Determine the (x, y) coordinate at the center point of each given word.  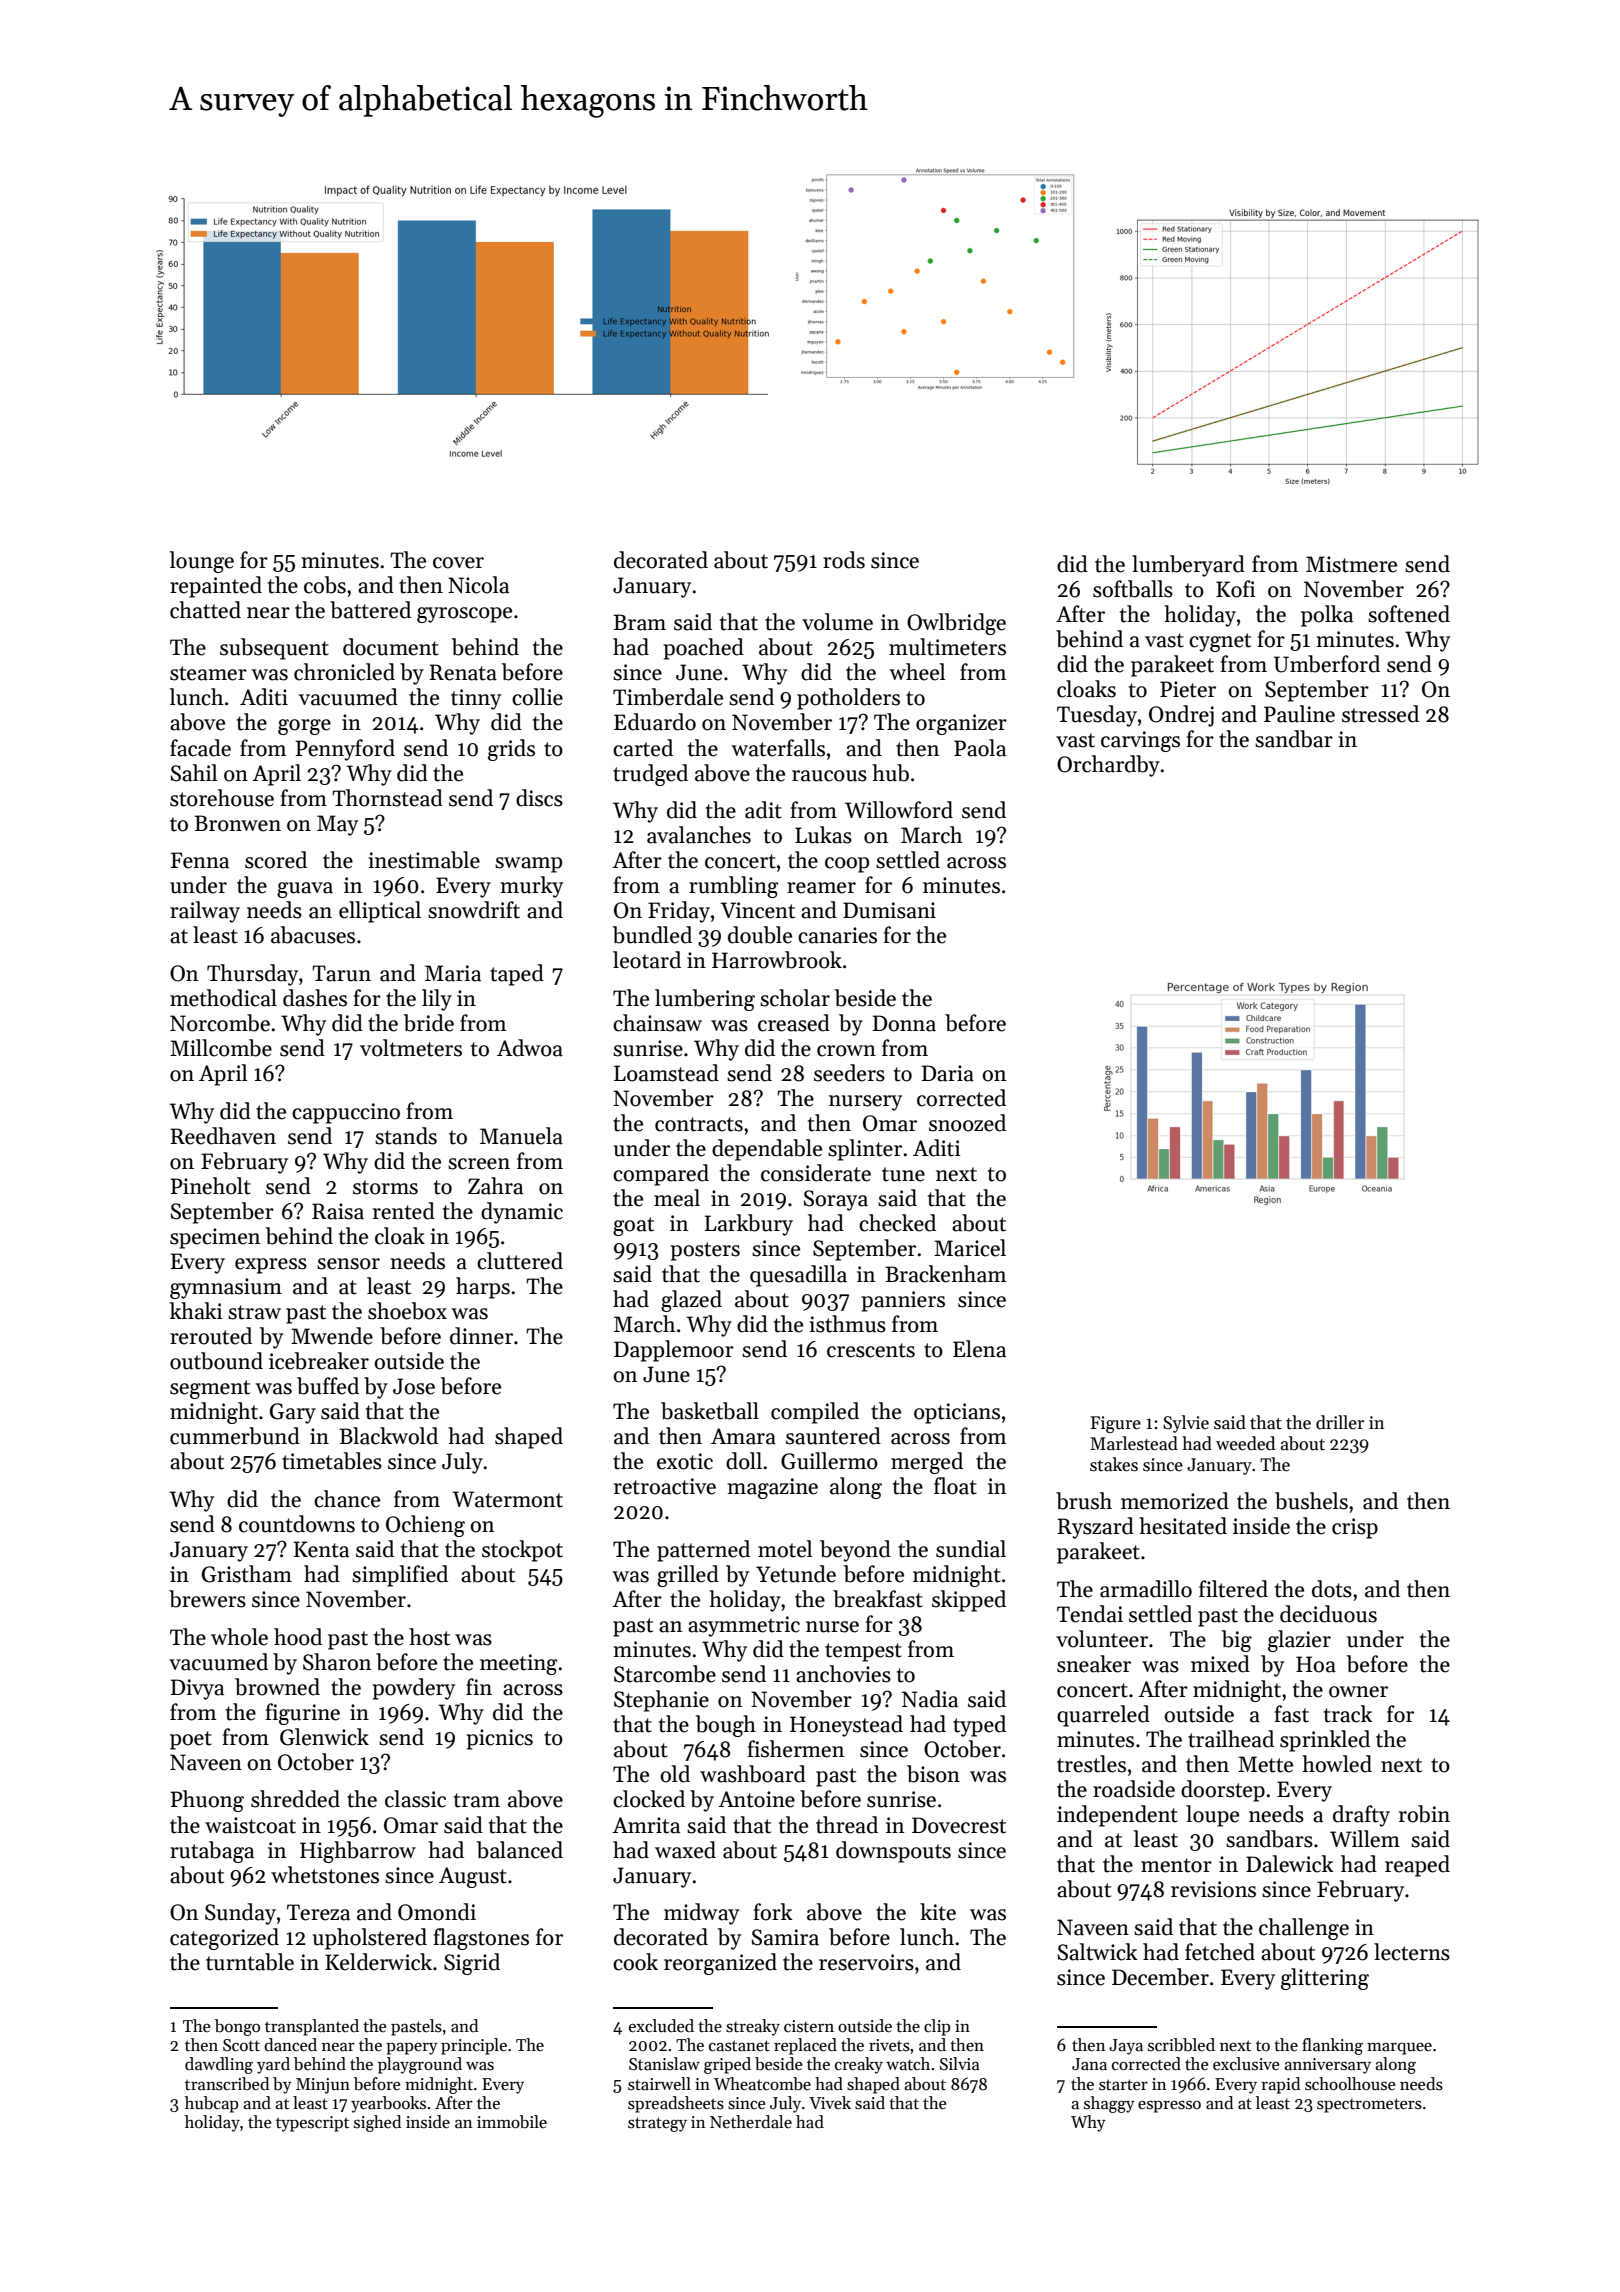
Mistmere (1351, 564)
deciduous (1328, 1614)
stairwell (659, 2084)
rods (844, 560)
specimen (215, 1238)
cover (458, 563)
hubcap (211, 2104)
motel (785, 1549)
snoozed (967, 1123)
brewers (207, 1599)
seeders (849, 1073)
